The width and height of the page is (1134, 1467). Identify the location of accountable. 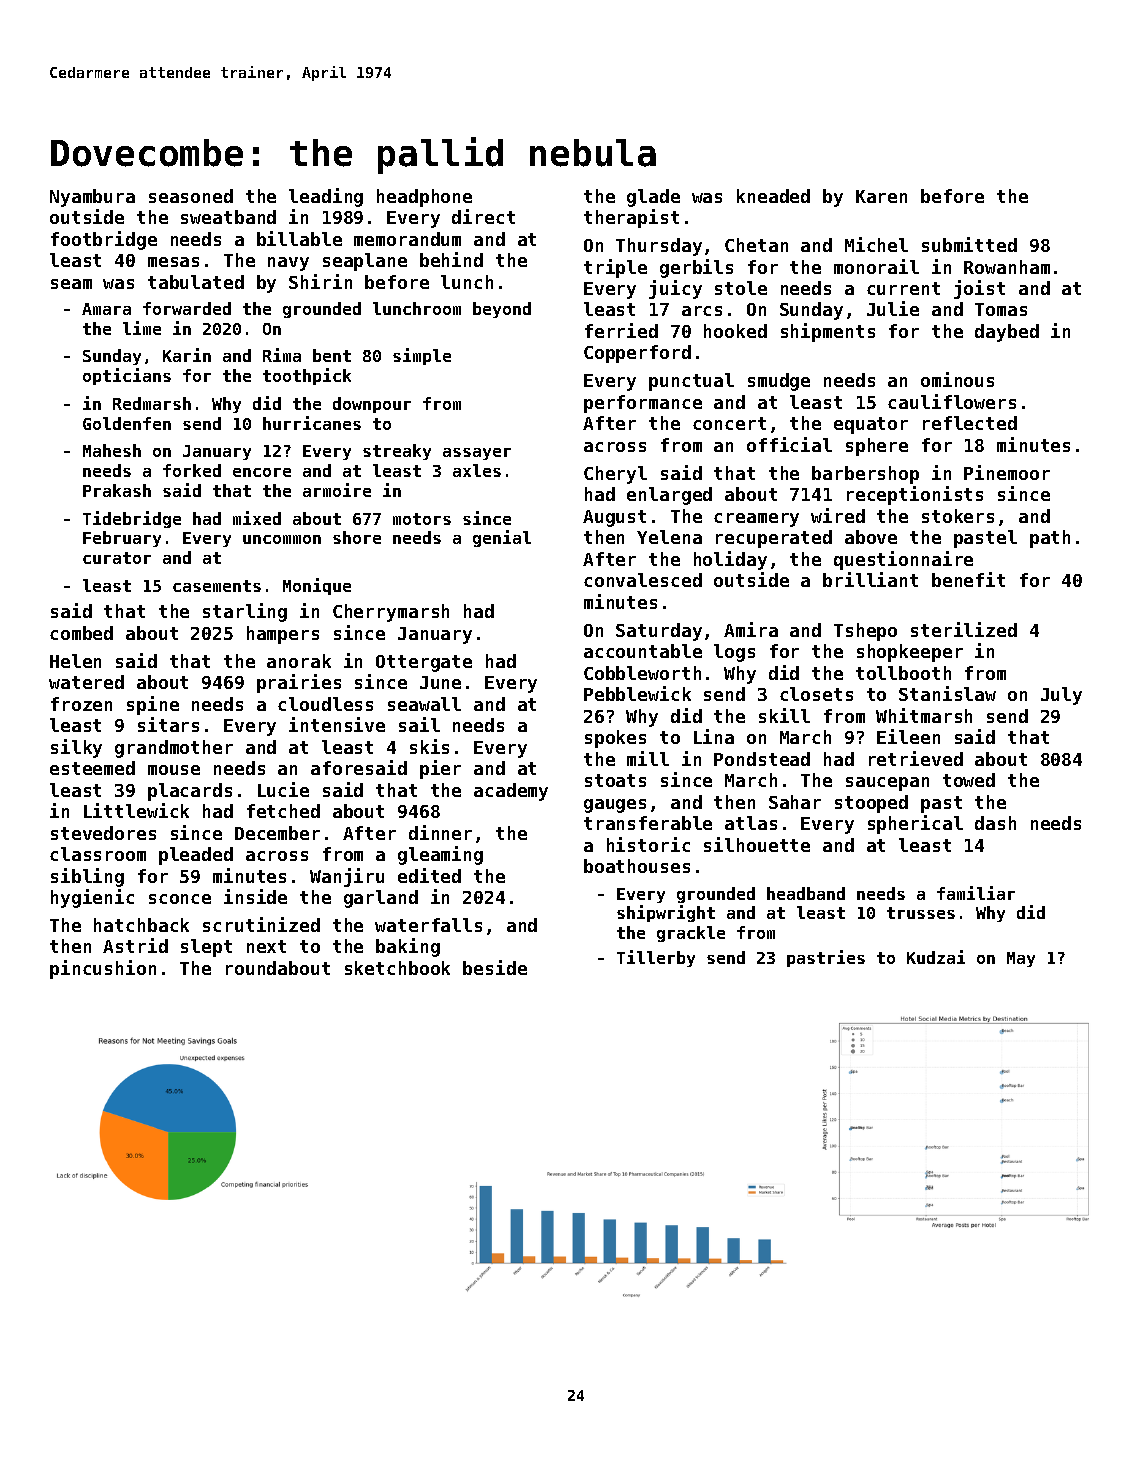
(643, 651).
